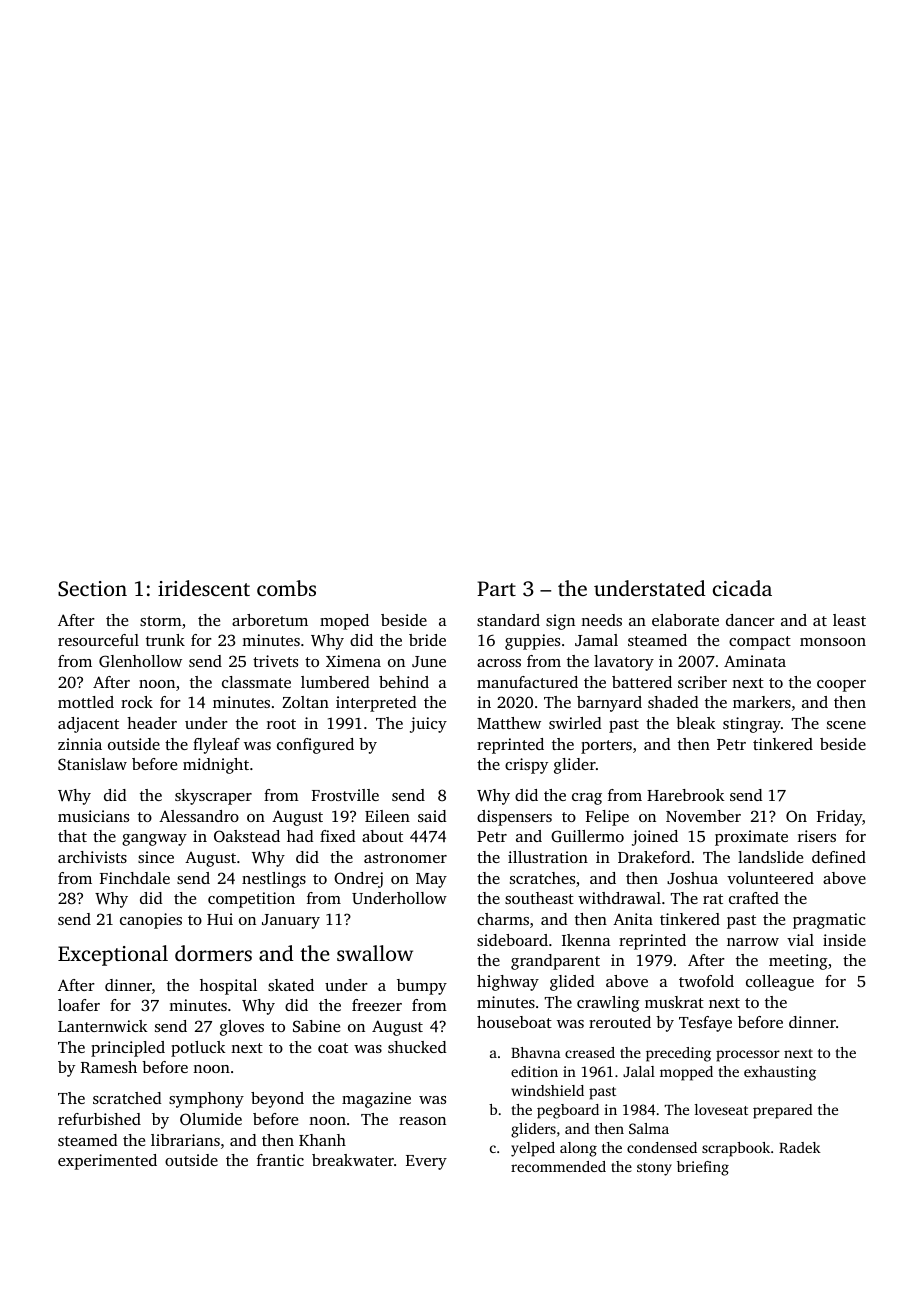 The width and height of the screenshot is (924, 1311). Describe the element at coordinates (748, 1056) in the screenshot. I see `processor` at that location.
